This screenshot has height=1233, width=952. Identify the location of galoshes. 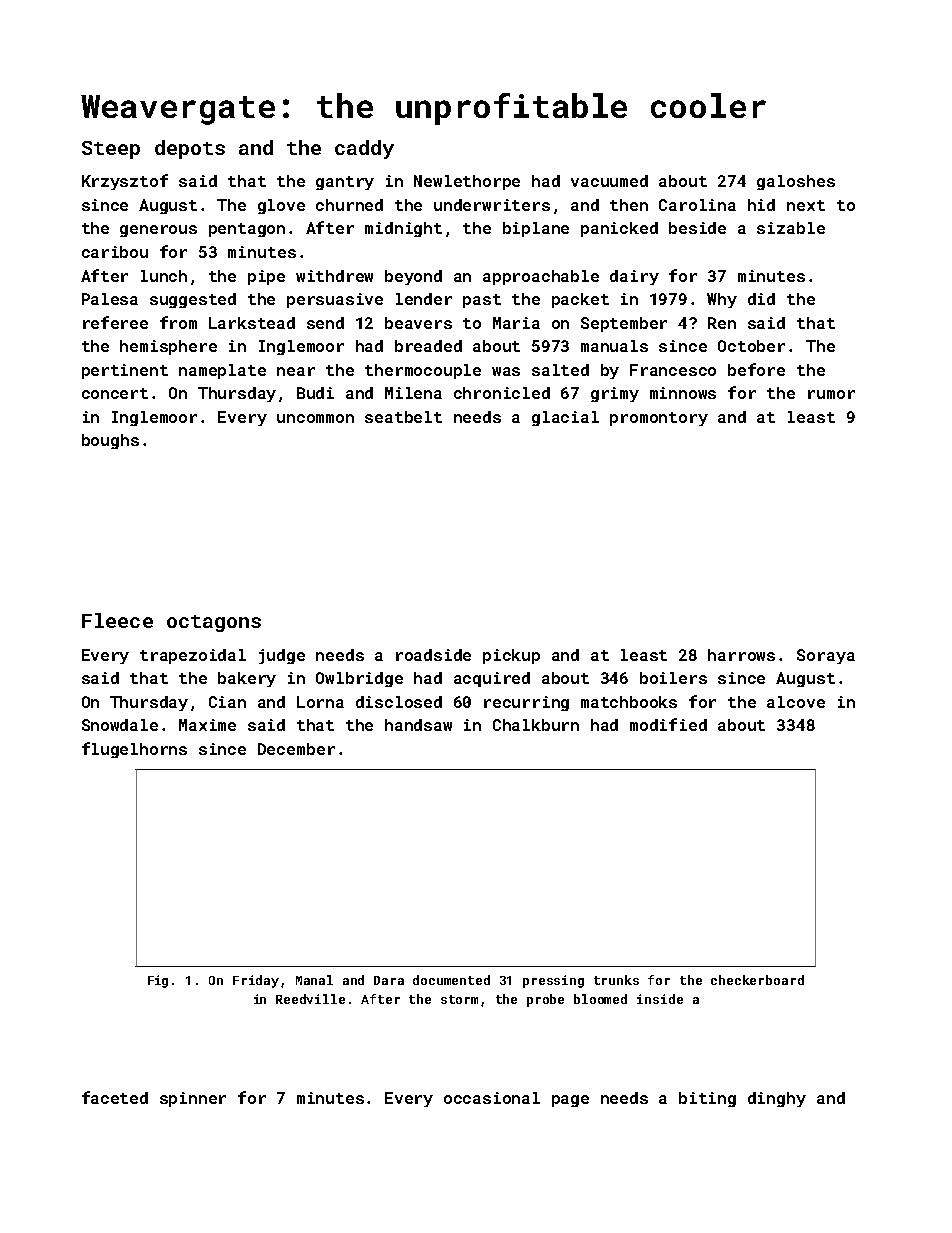
(796, 182).
